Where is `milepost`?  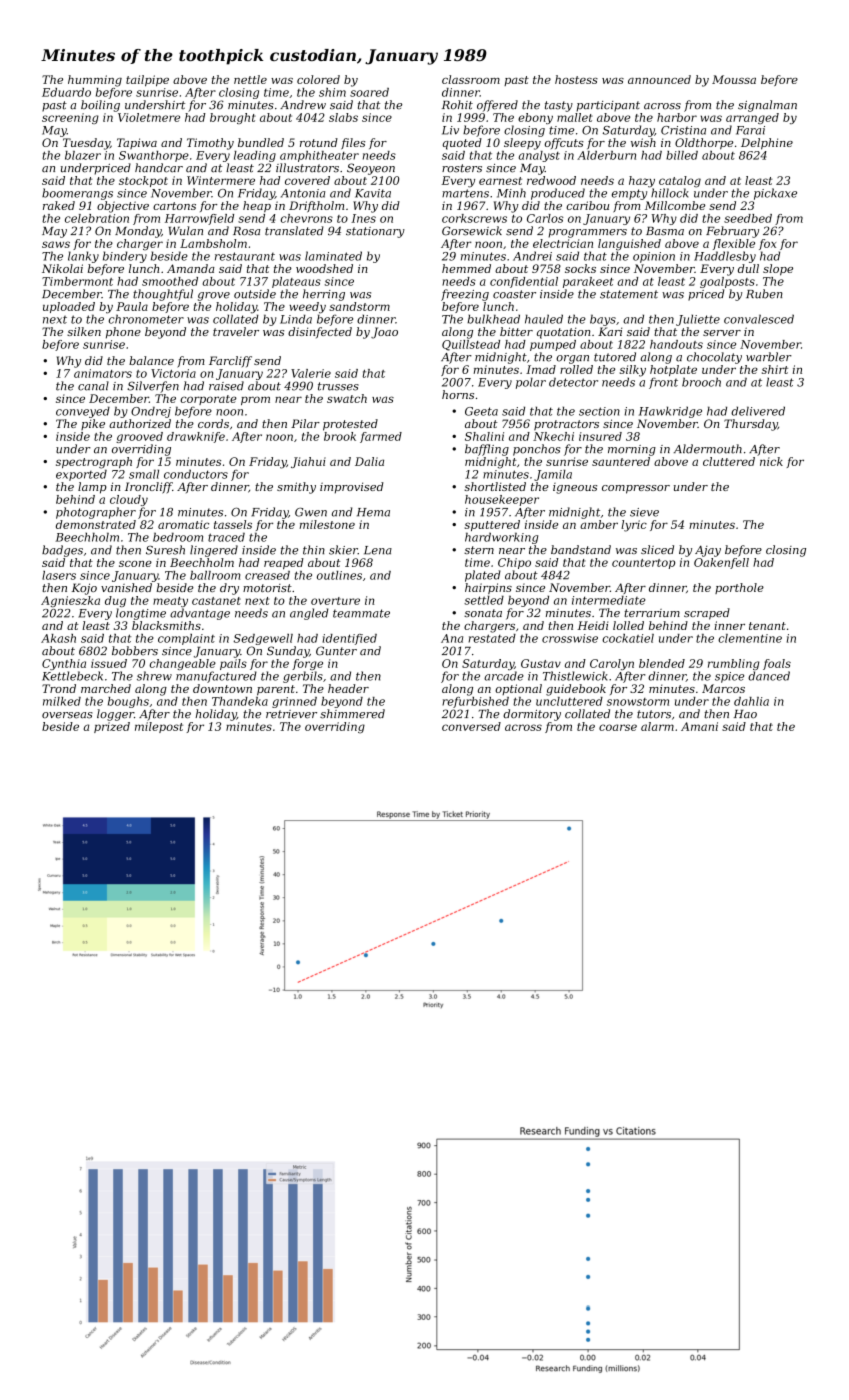
milepost is located at coordinates (159, 727).
